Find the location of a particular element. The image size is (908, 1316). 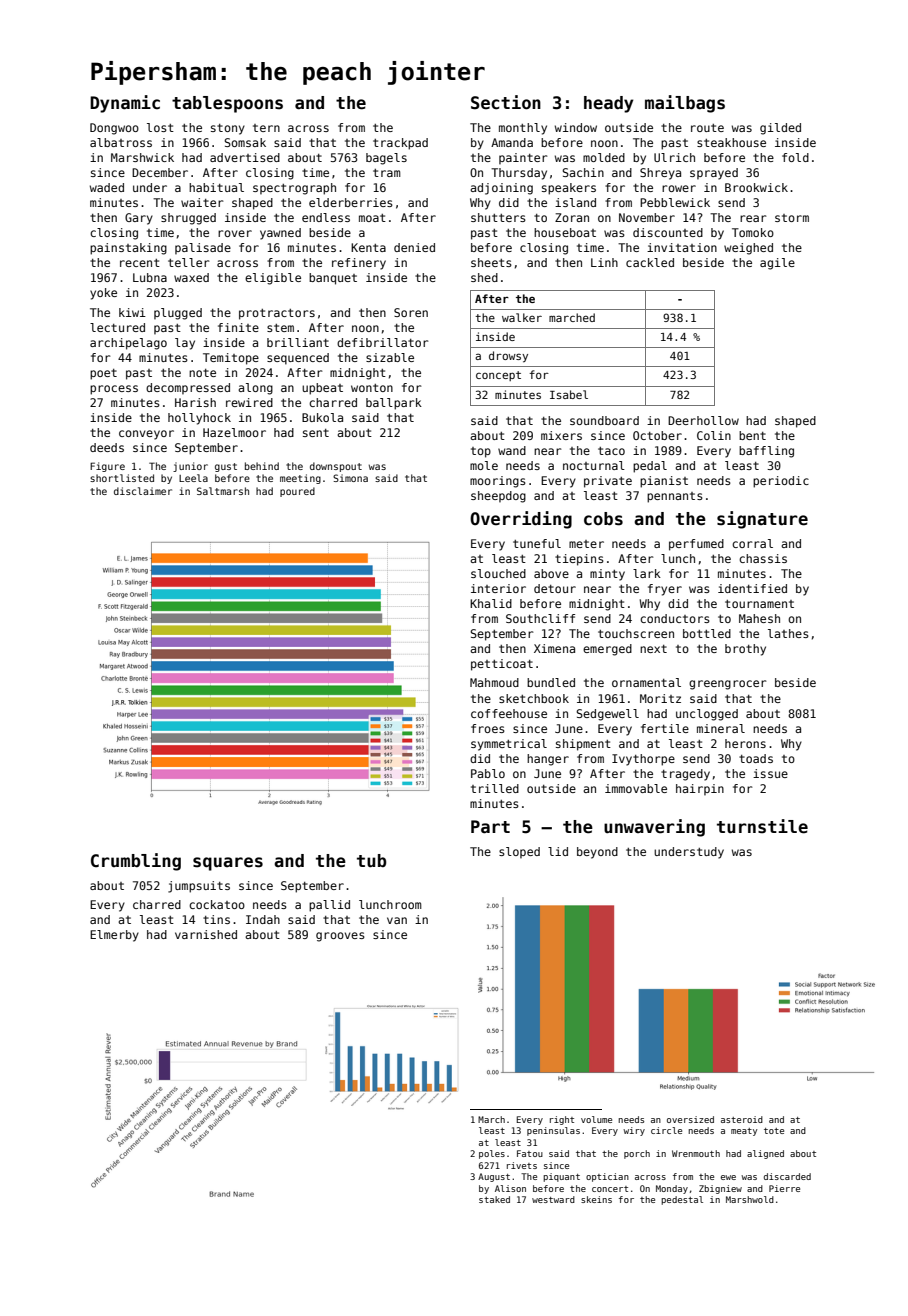

Khalid is located at coordinates (491, 603).
